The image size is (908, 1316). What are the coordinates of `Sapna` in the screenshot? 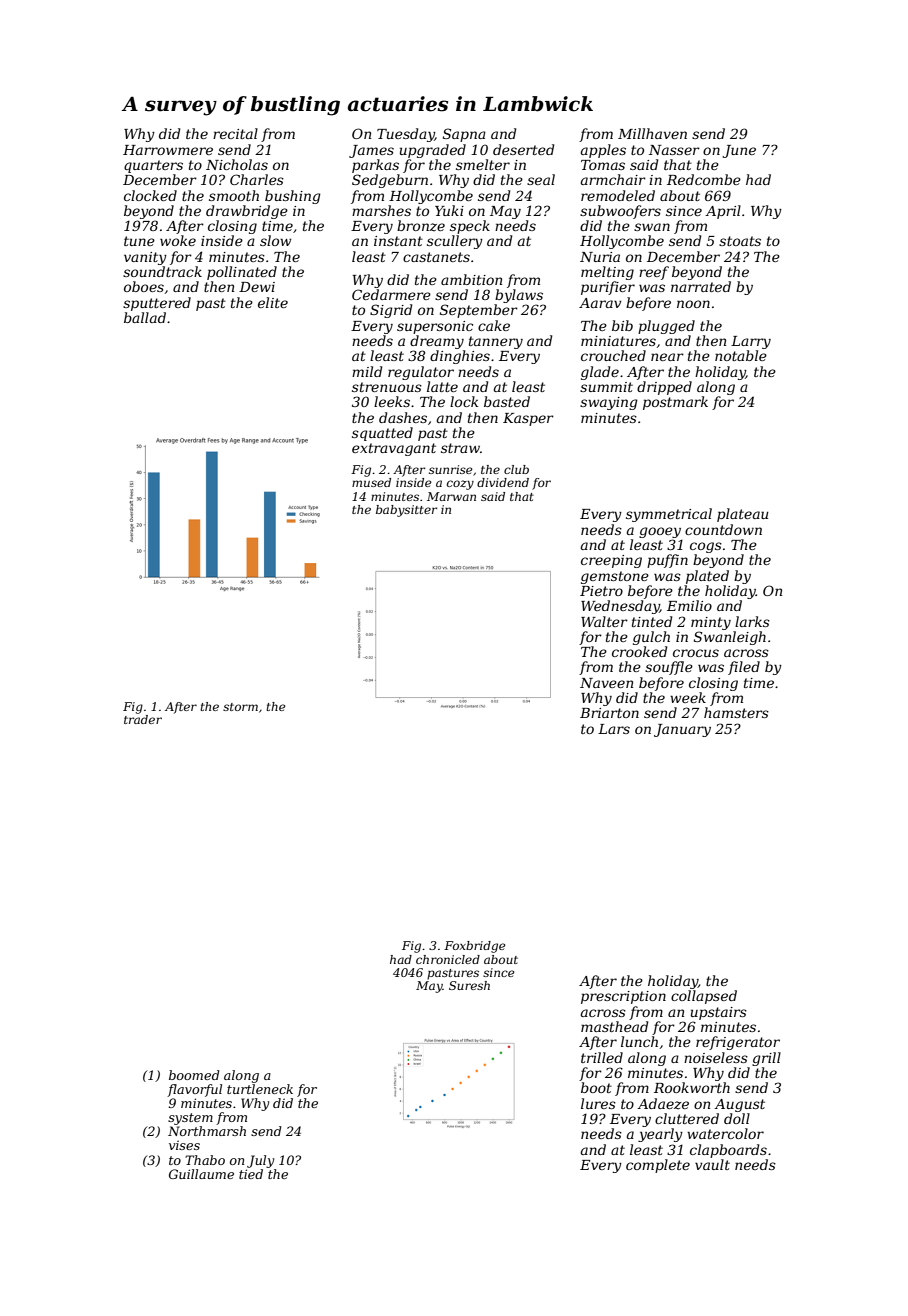 It's located at (464, 135).
